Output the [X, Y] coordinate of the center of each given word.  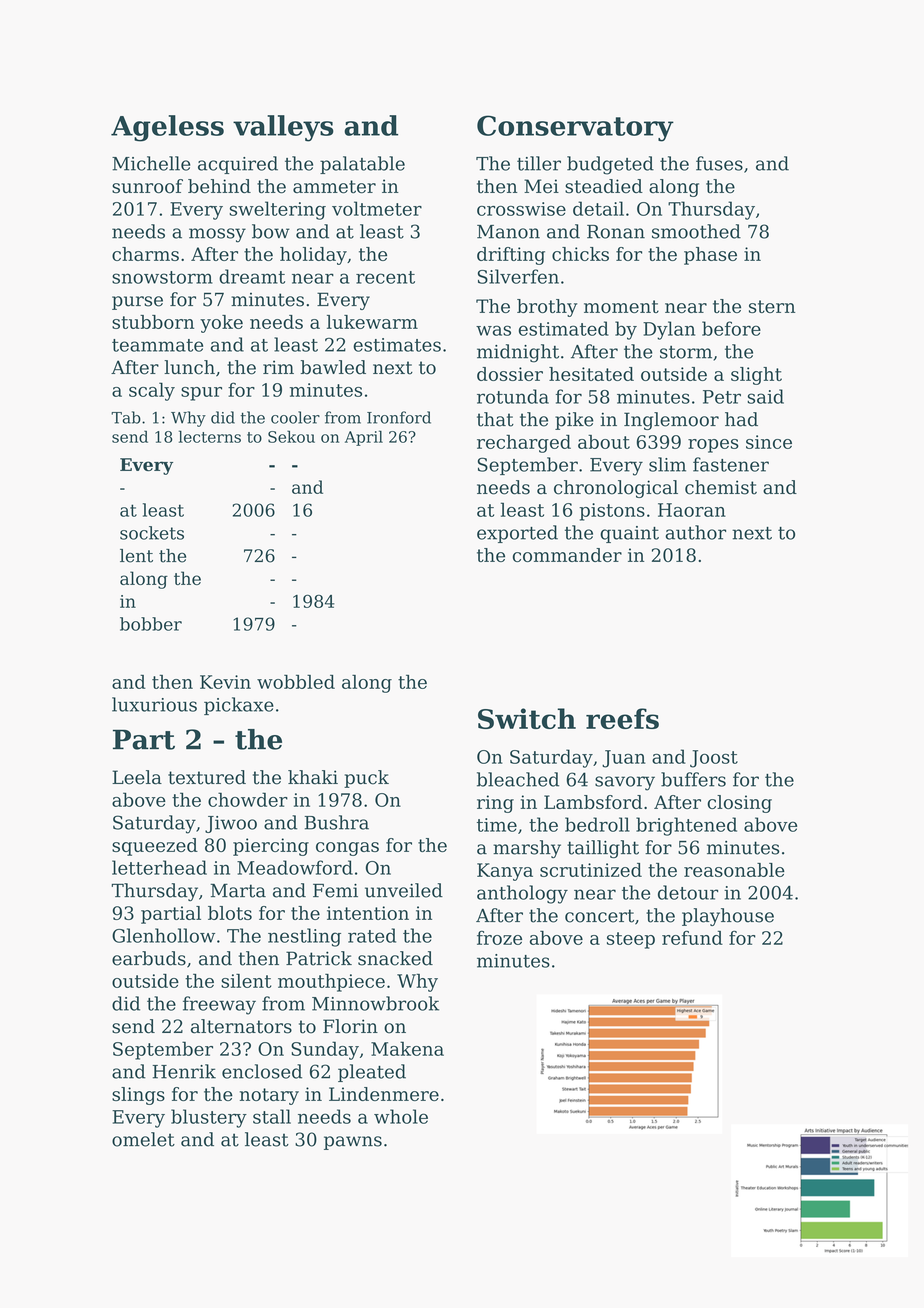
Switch [527, 718]
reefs [622, 718]
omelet [143, 1139]
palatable [362, 165]
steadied [604, 186]
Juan [624, 759]
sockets [152, 533]
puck [366, 779]
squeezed [155, 847]
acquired [238, 165]
